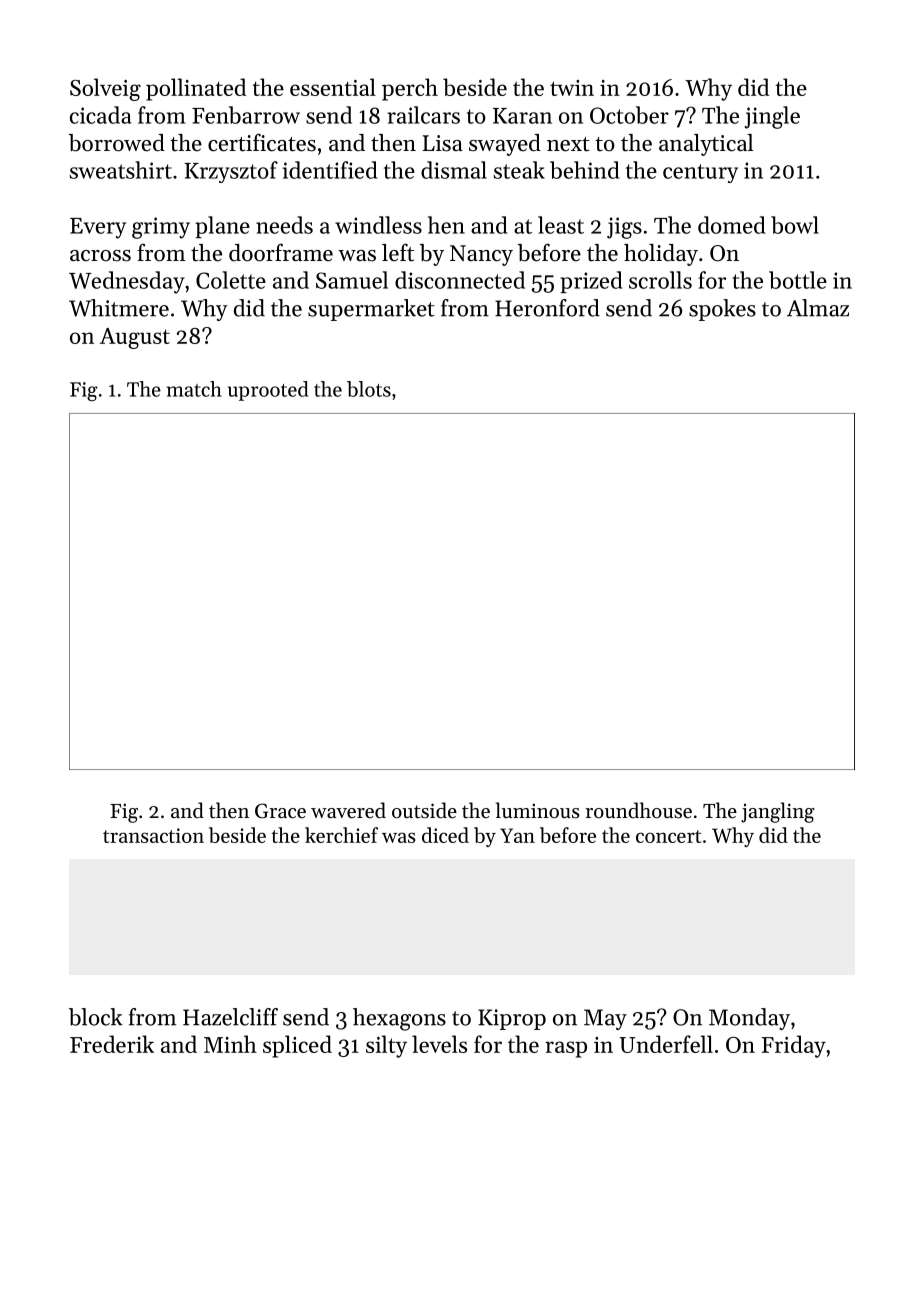 The height and width of the document is (1311, 924). Describe the element at coordinates (572, 88) in the document. I see `twin` at that location.
